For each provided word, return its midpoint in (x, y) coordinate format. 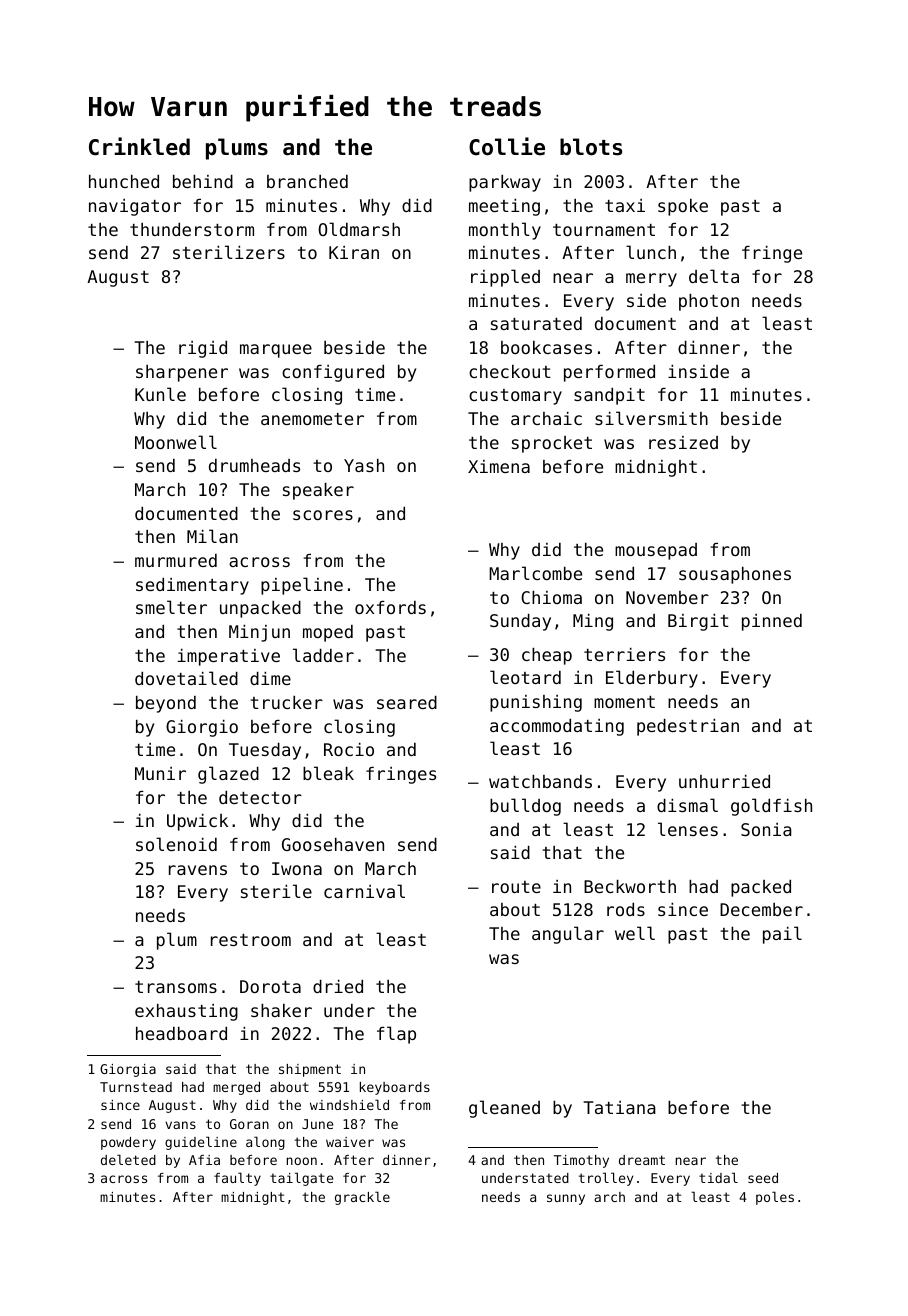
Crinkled (139, 146)
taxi (625, 205)
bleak (328, 773)
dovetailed (186, 678)
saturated (536, 323)
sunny (566, 1199)
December (761, 909)
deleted (128, 1159)
